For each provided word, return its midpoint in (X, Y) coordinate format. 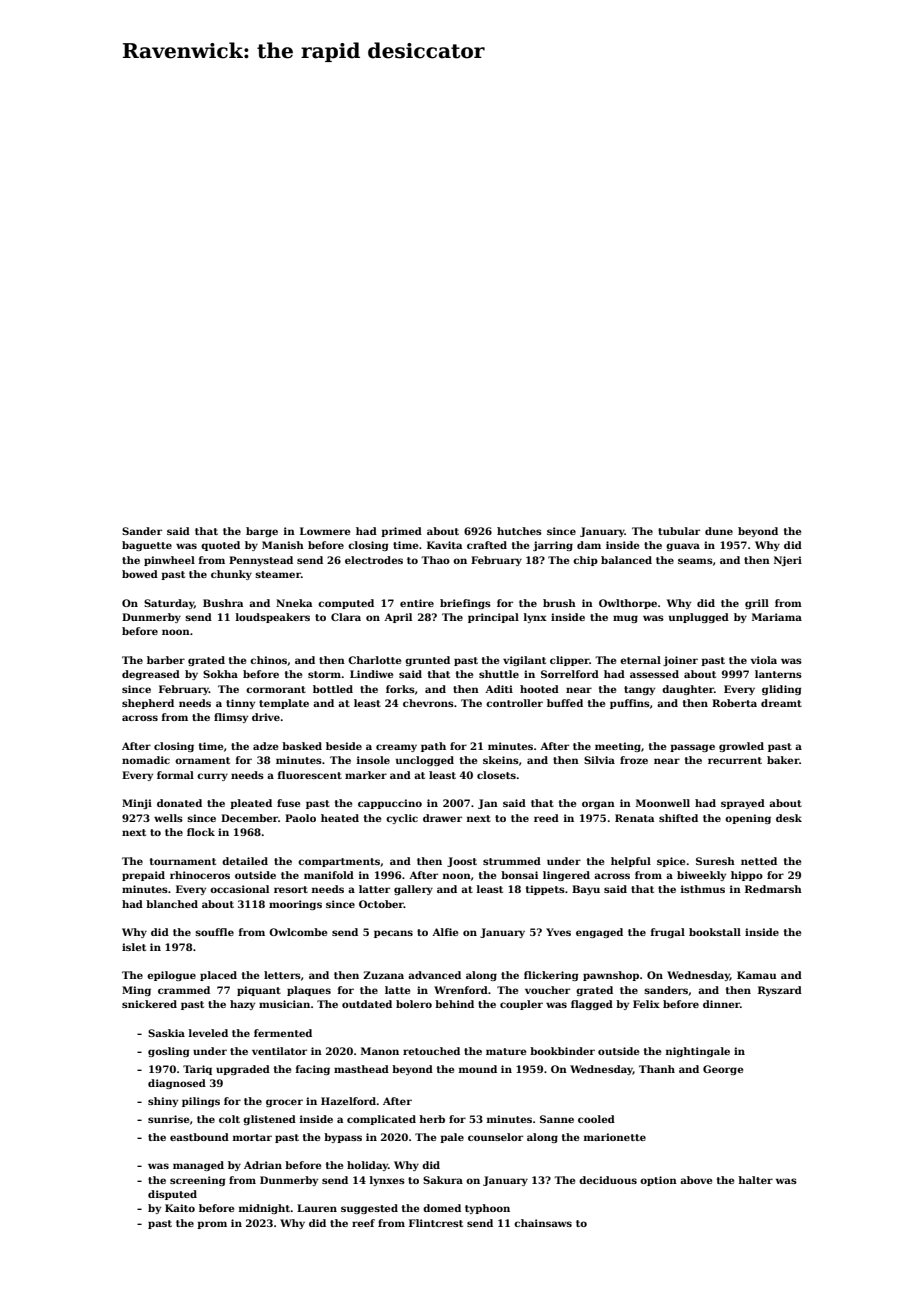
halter (755, 1180)
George (723, 1070)
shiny (163, 1102)
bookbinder (562, 1051)
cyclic (402, 819)
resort (291, 889)
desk (789, 818)
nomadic (146, 760)
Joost (462, 862)
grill (757, 604)
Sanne (557, 1119)
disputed (172, 1195)
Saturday (169, 604)
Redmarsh (773, 889)
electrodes (374, 560)
